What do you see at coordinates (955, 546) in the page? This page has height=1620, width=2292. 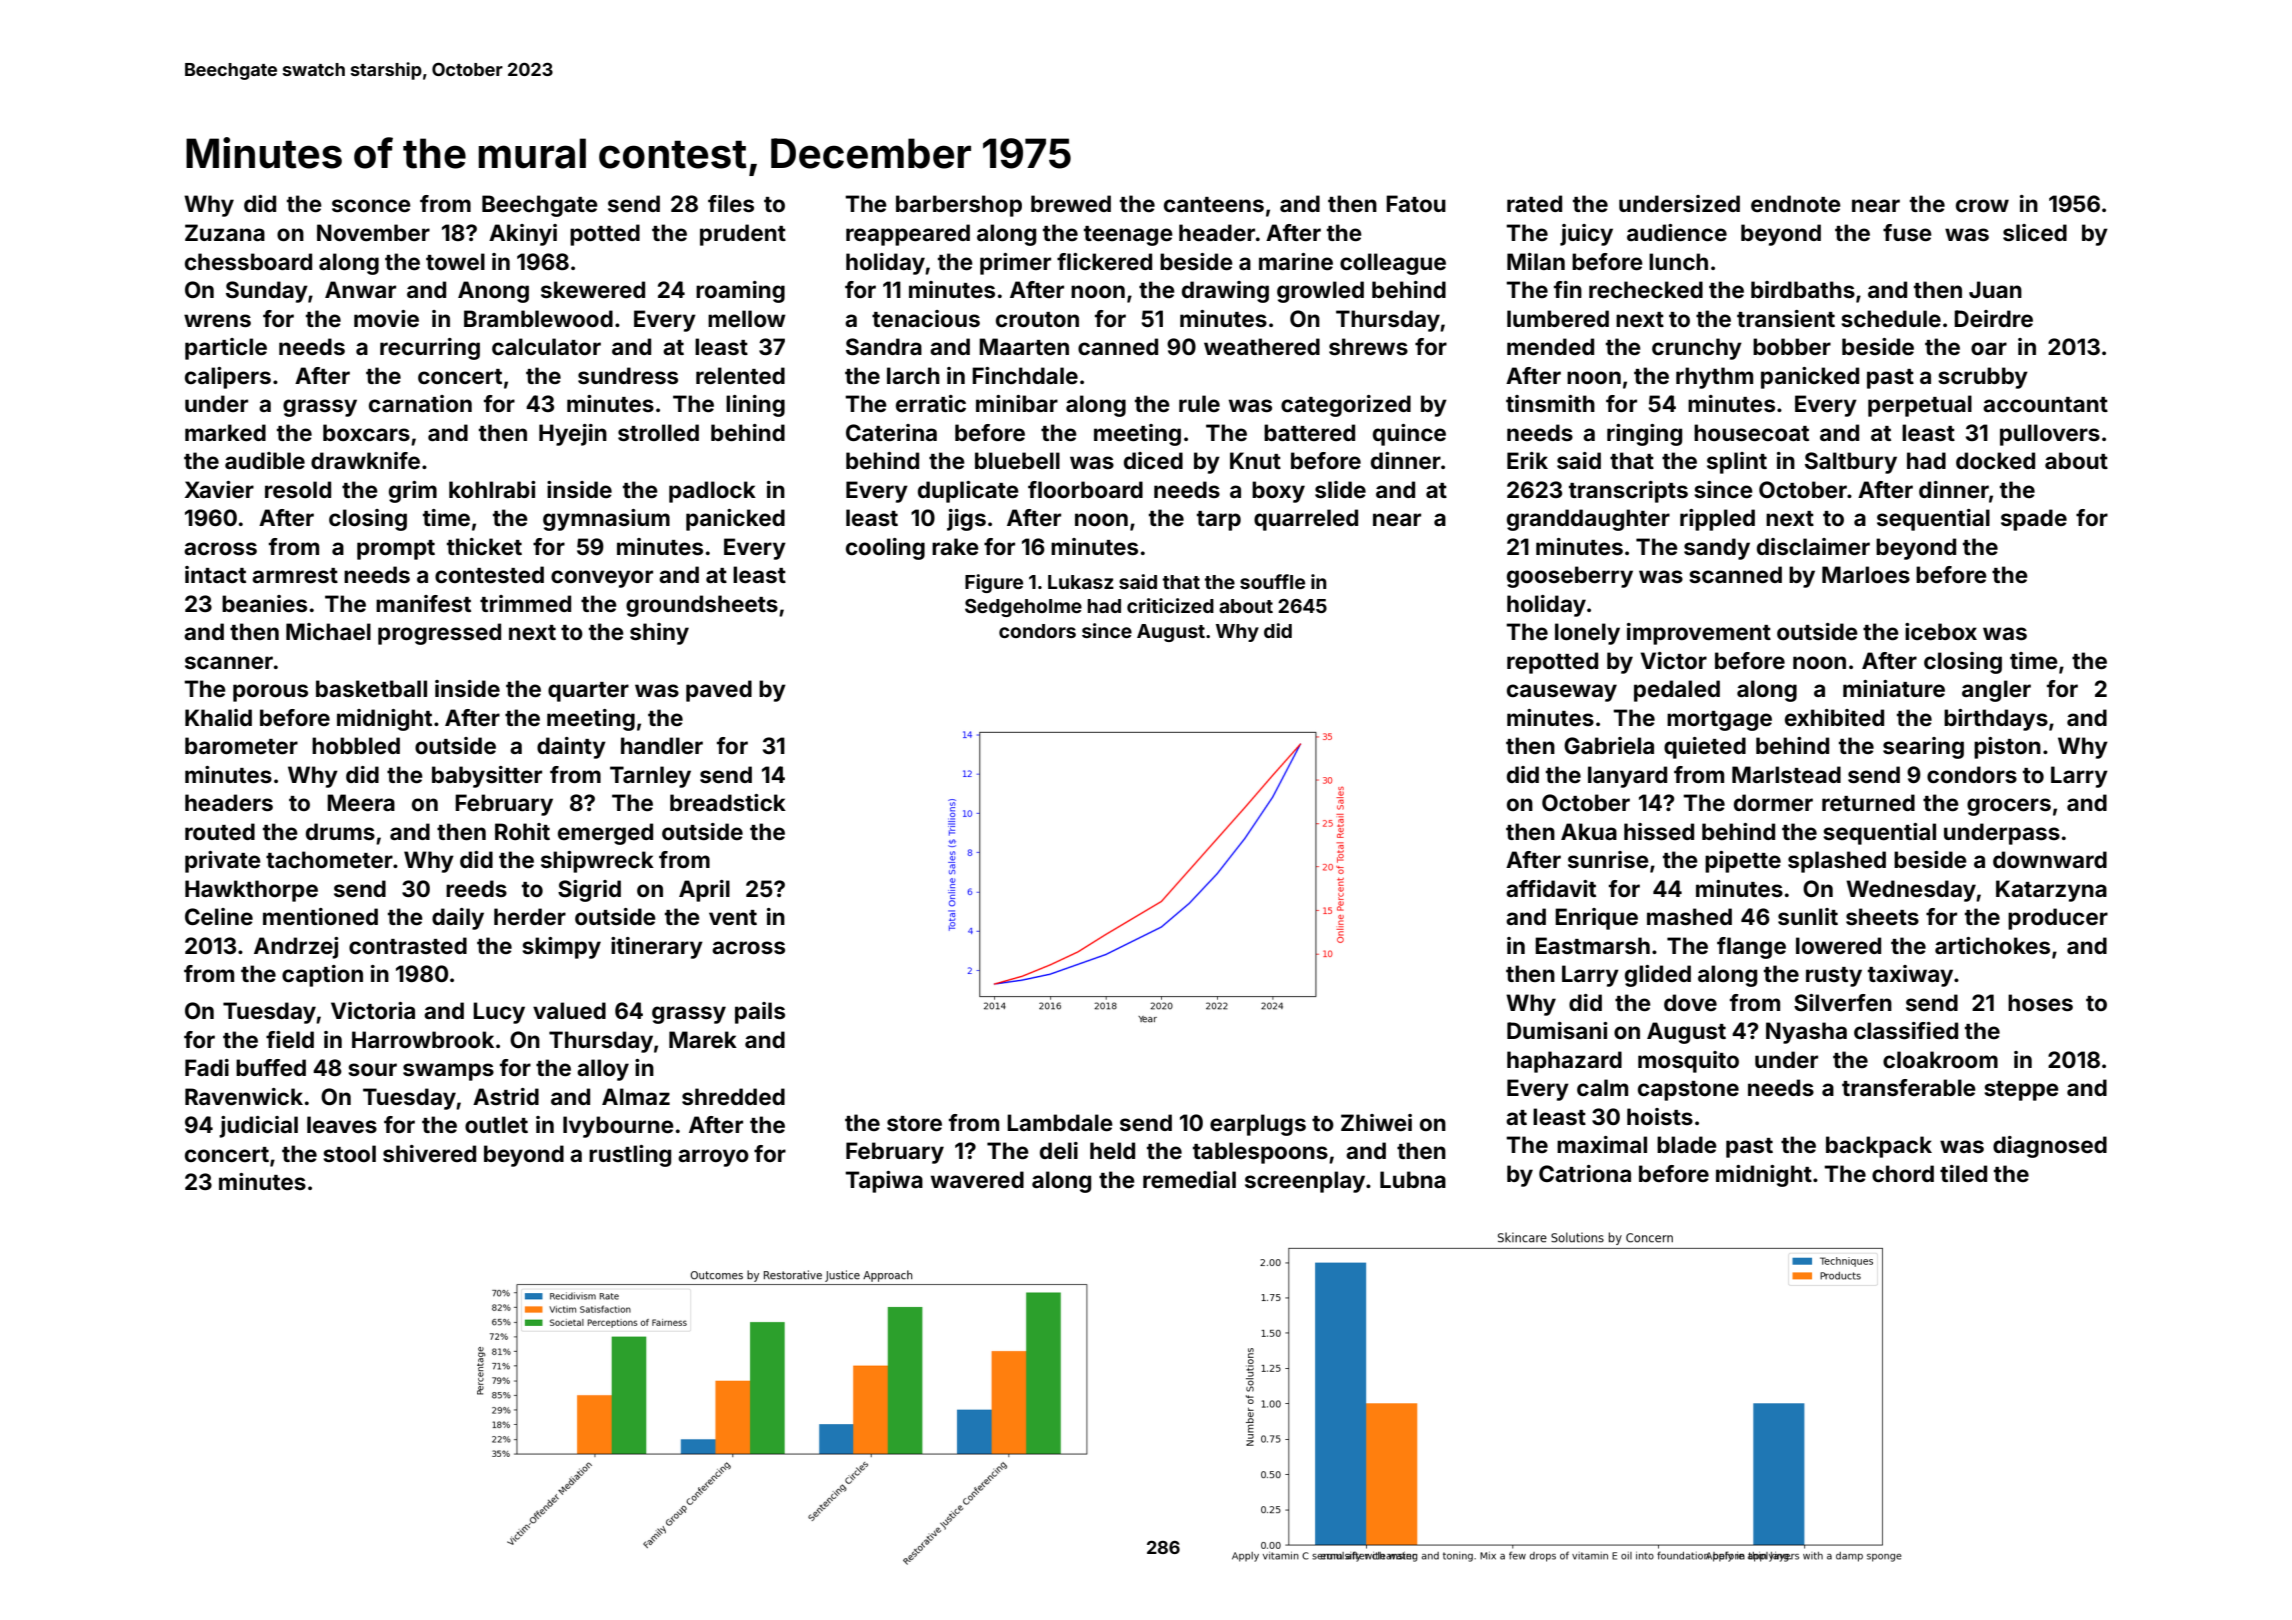 I see `rake` at bounding box center [955, 546].
